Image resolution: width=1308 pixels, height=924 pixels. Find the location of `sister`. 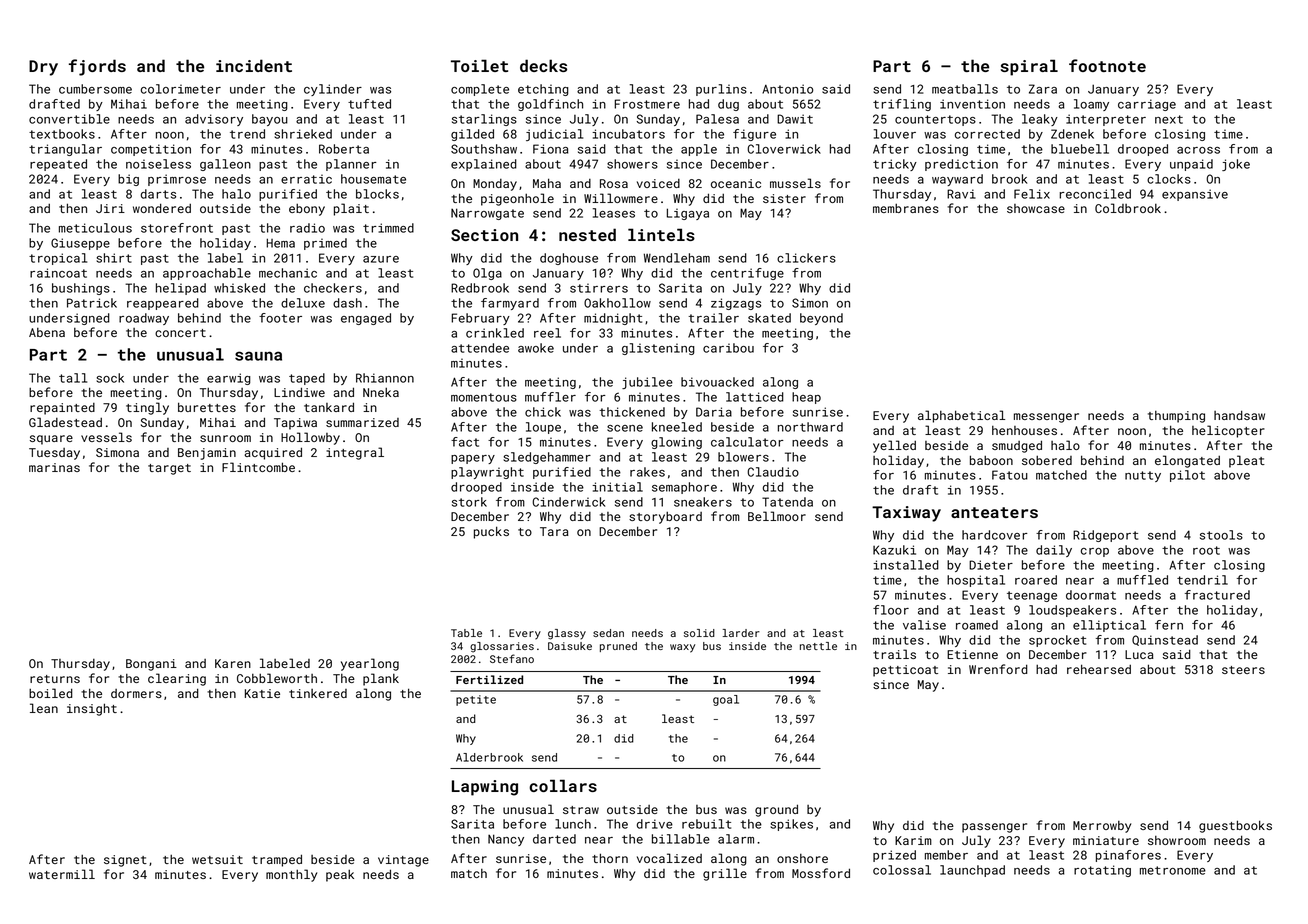

sister is located at coordinates (784, 198).
